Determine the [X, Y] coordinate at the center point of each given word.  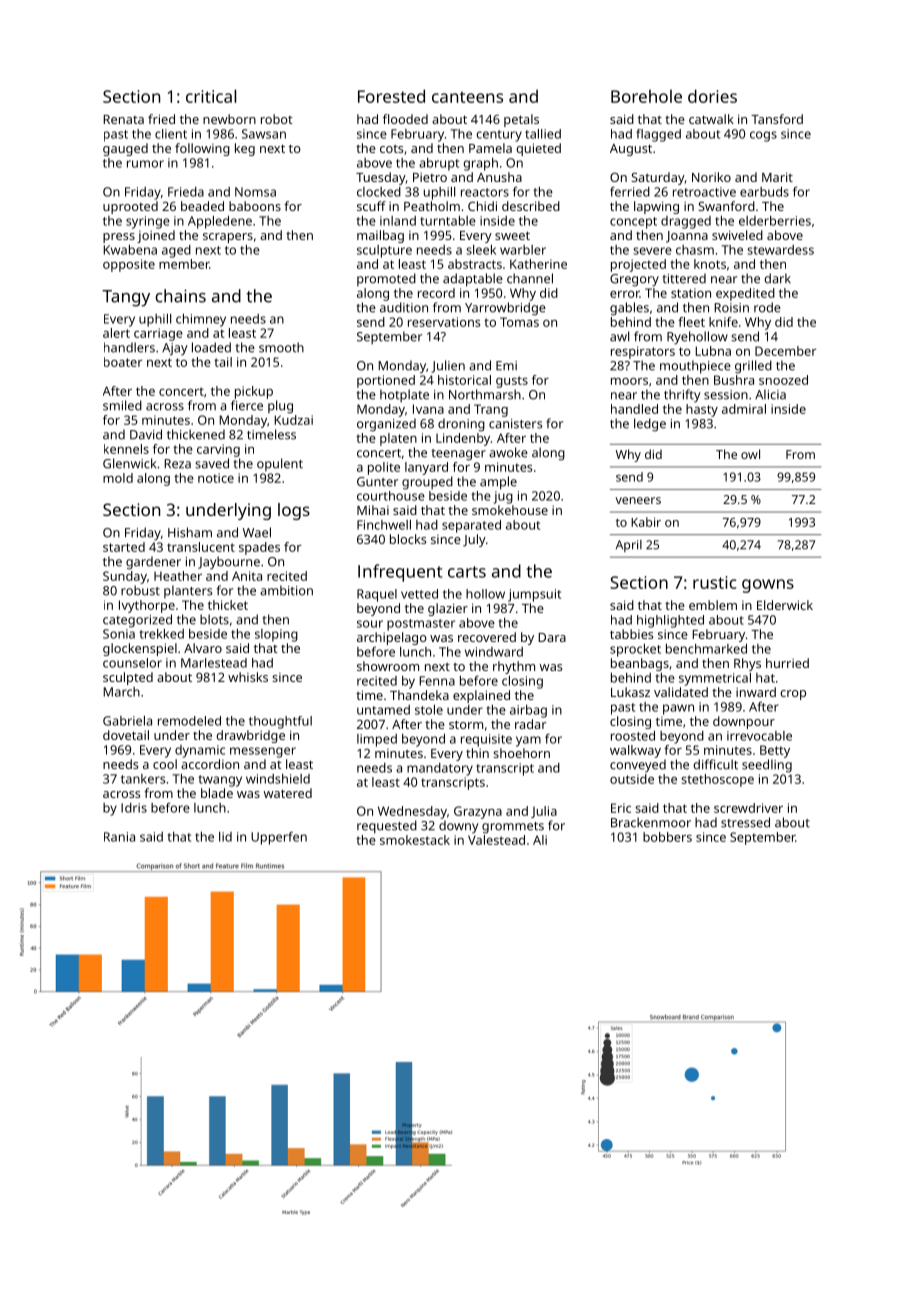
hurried [787, 663]
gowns [768, 586]
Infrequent [400, 573]
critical [211, 96]
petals [521, 120]
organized [386, 425]
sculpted [128, 678]
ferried [630, 191]
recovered [487, 637]
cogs [763, 136]
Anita [247, 576]
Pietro [430, 177]
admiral [744, 409]
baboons [255, 206]
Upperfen [279, 838]
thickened [196, 434]
